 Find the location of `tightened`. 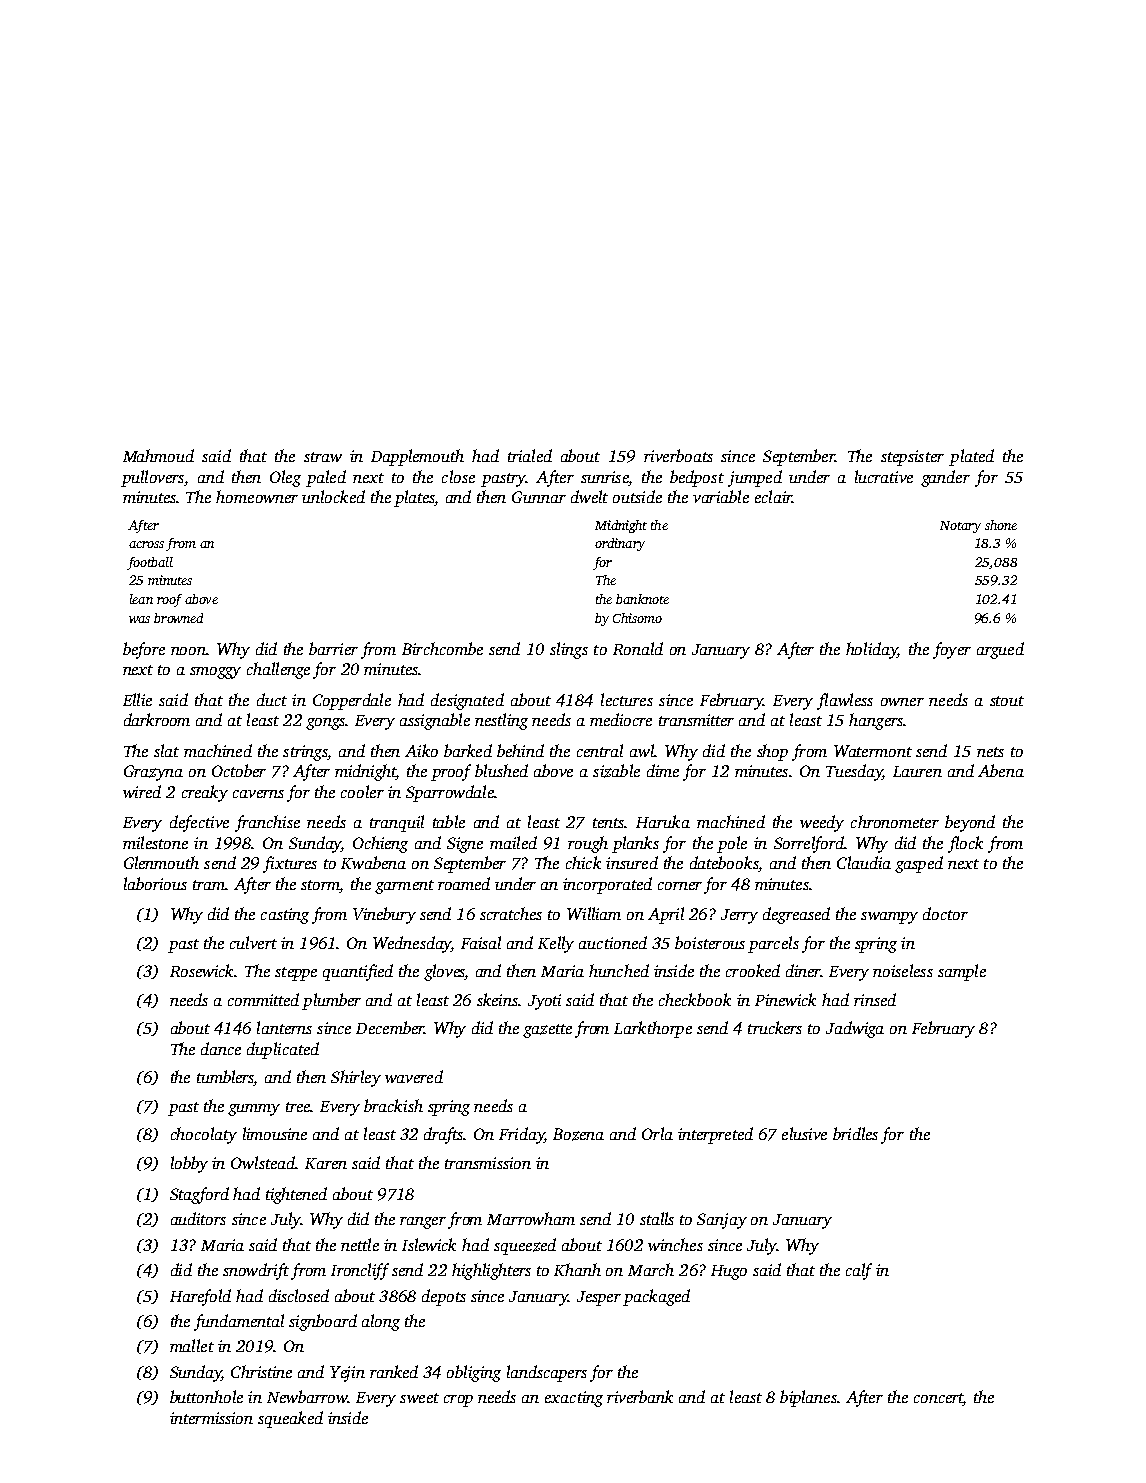

tightened is located at coordinates (296, 1195).
